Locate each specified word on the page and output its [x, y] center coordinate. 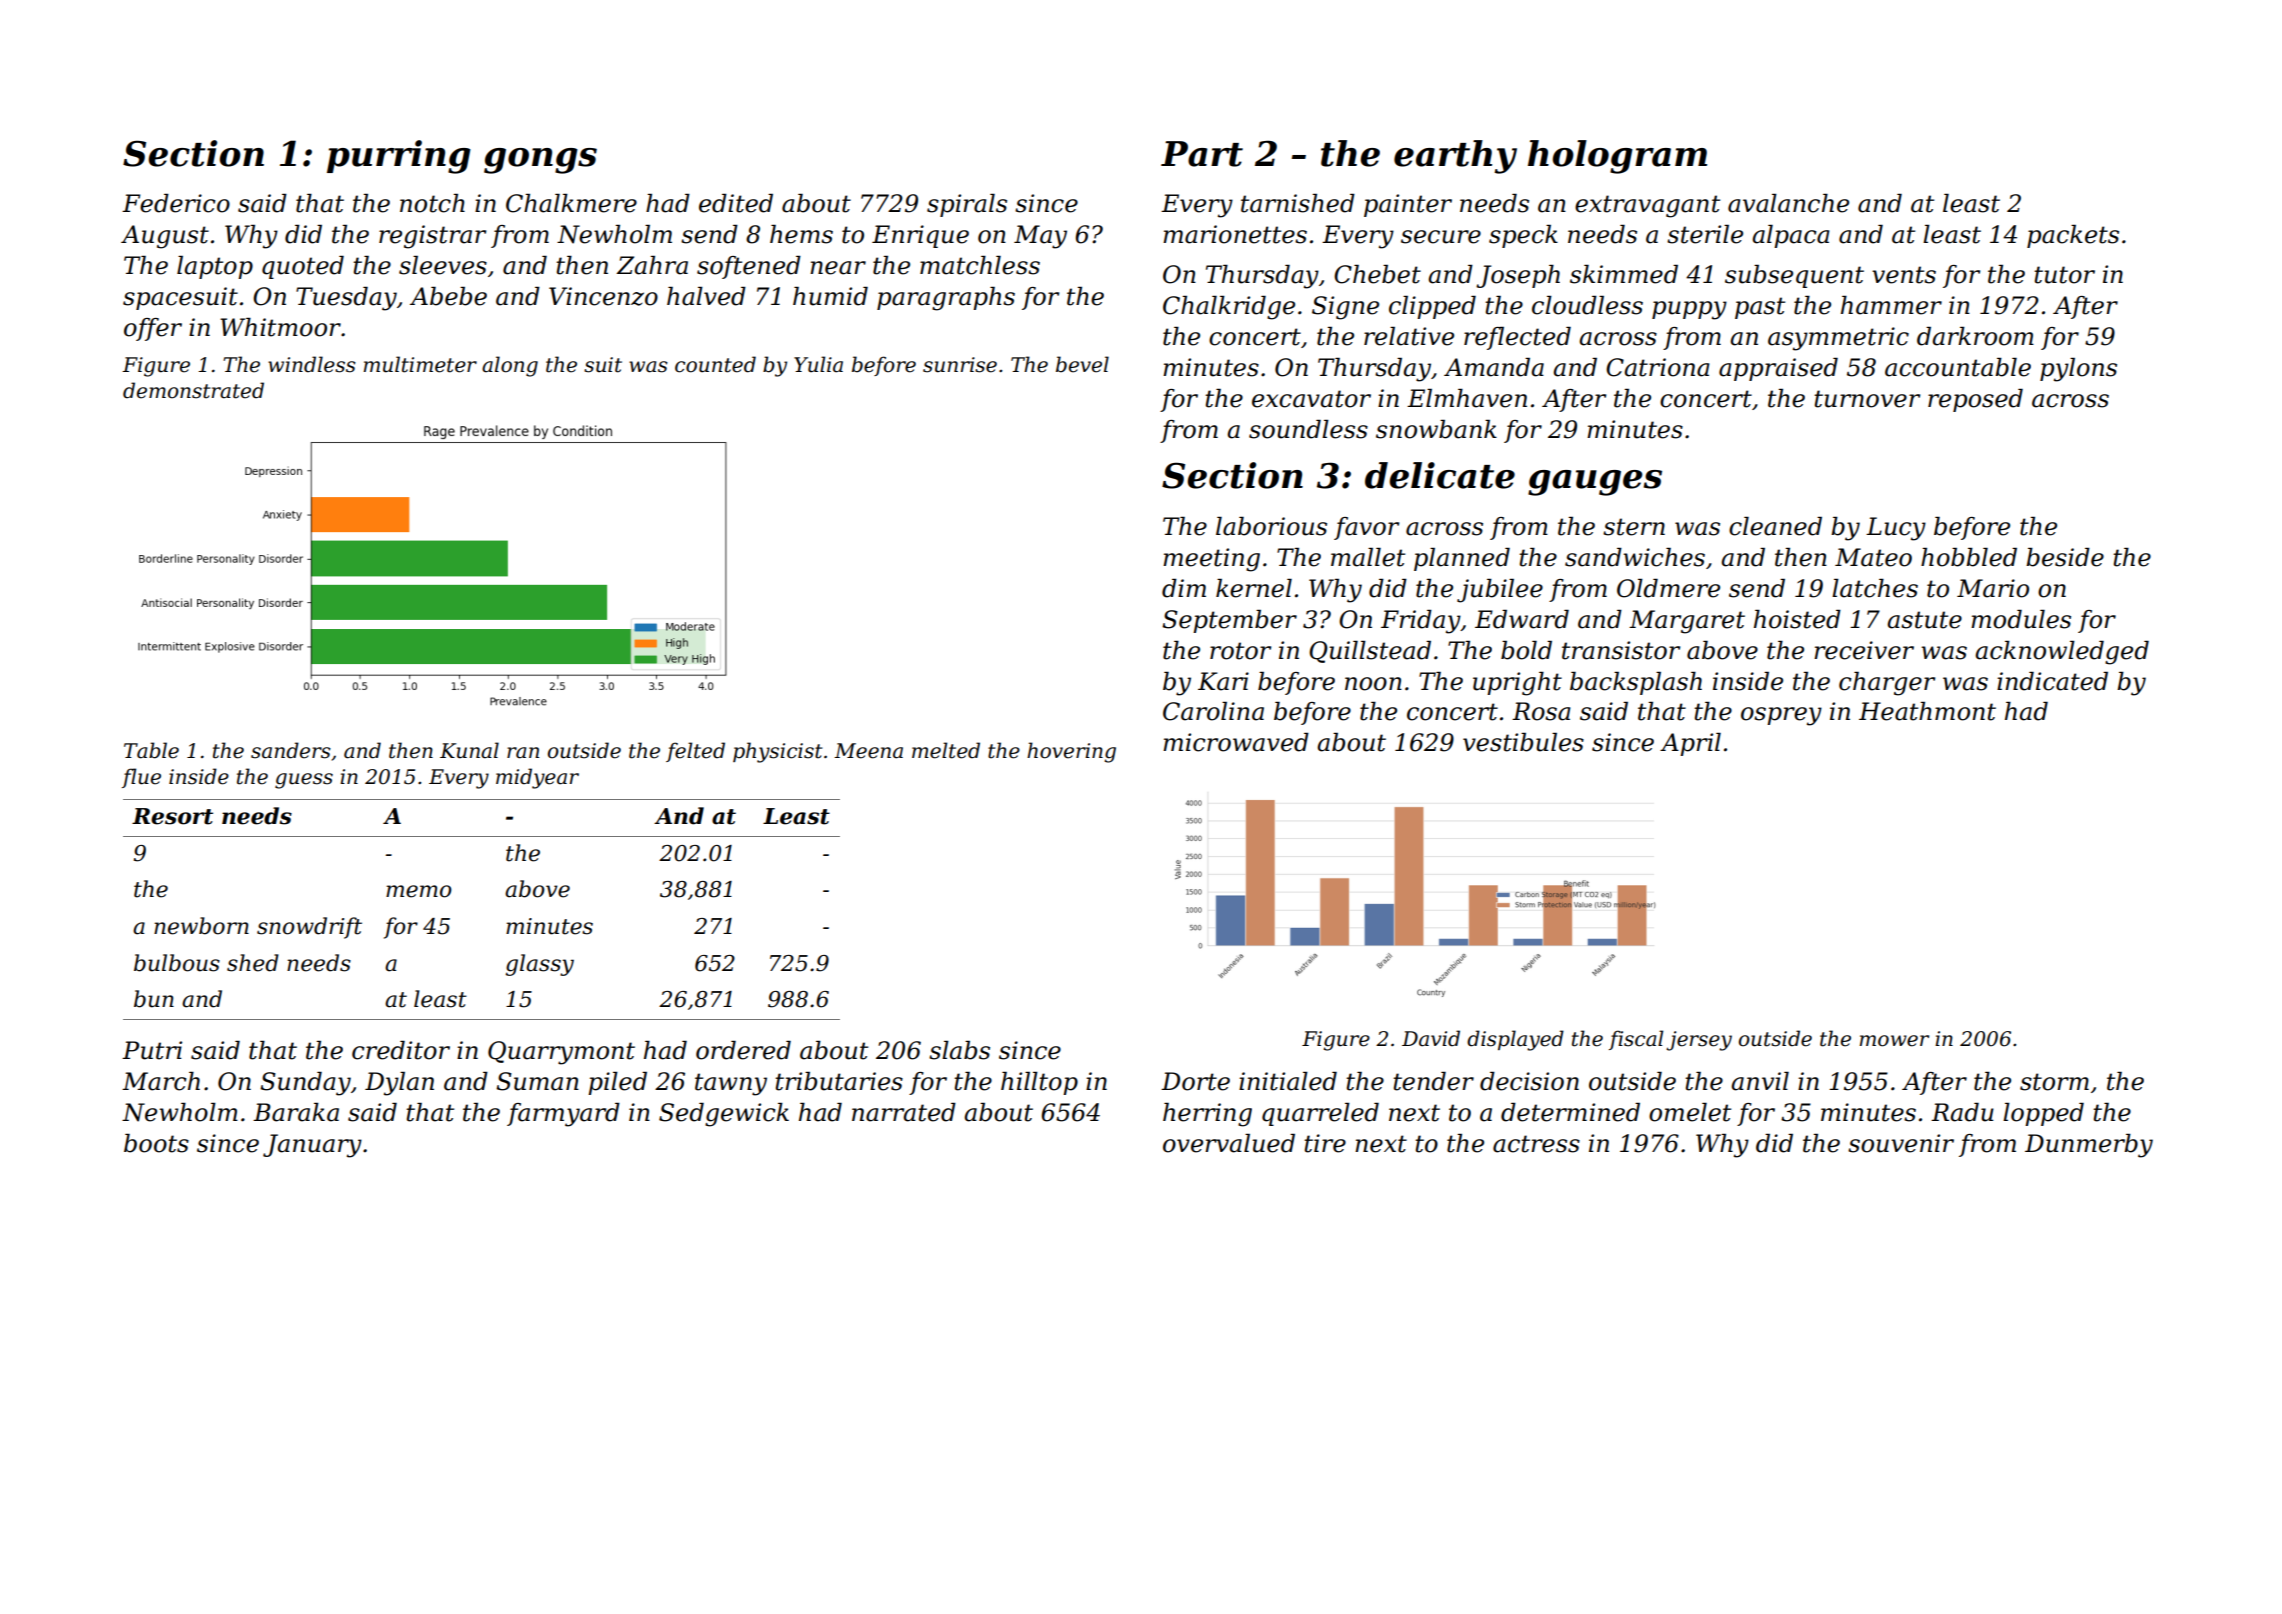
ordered [743, 1050]
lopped [2043, 1114]
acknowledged [2062, 653]
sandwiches [1635, 557]
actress [1536, 1144]
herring [1207, 1115]
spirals [967, 205]
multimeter [420, 364]
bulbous [177, 963]
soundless [1308, 429]
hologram [1617, 157]
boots [156, 1143]
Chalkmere [571, 203]
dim [1184, 588]
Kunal [469, 750]
